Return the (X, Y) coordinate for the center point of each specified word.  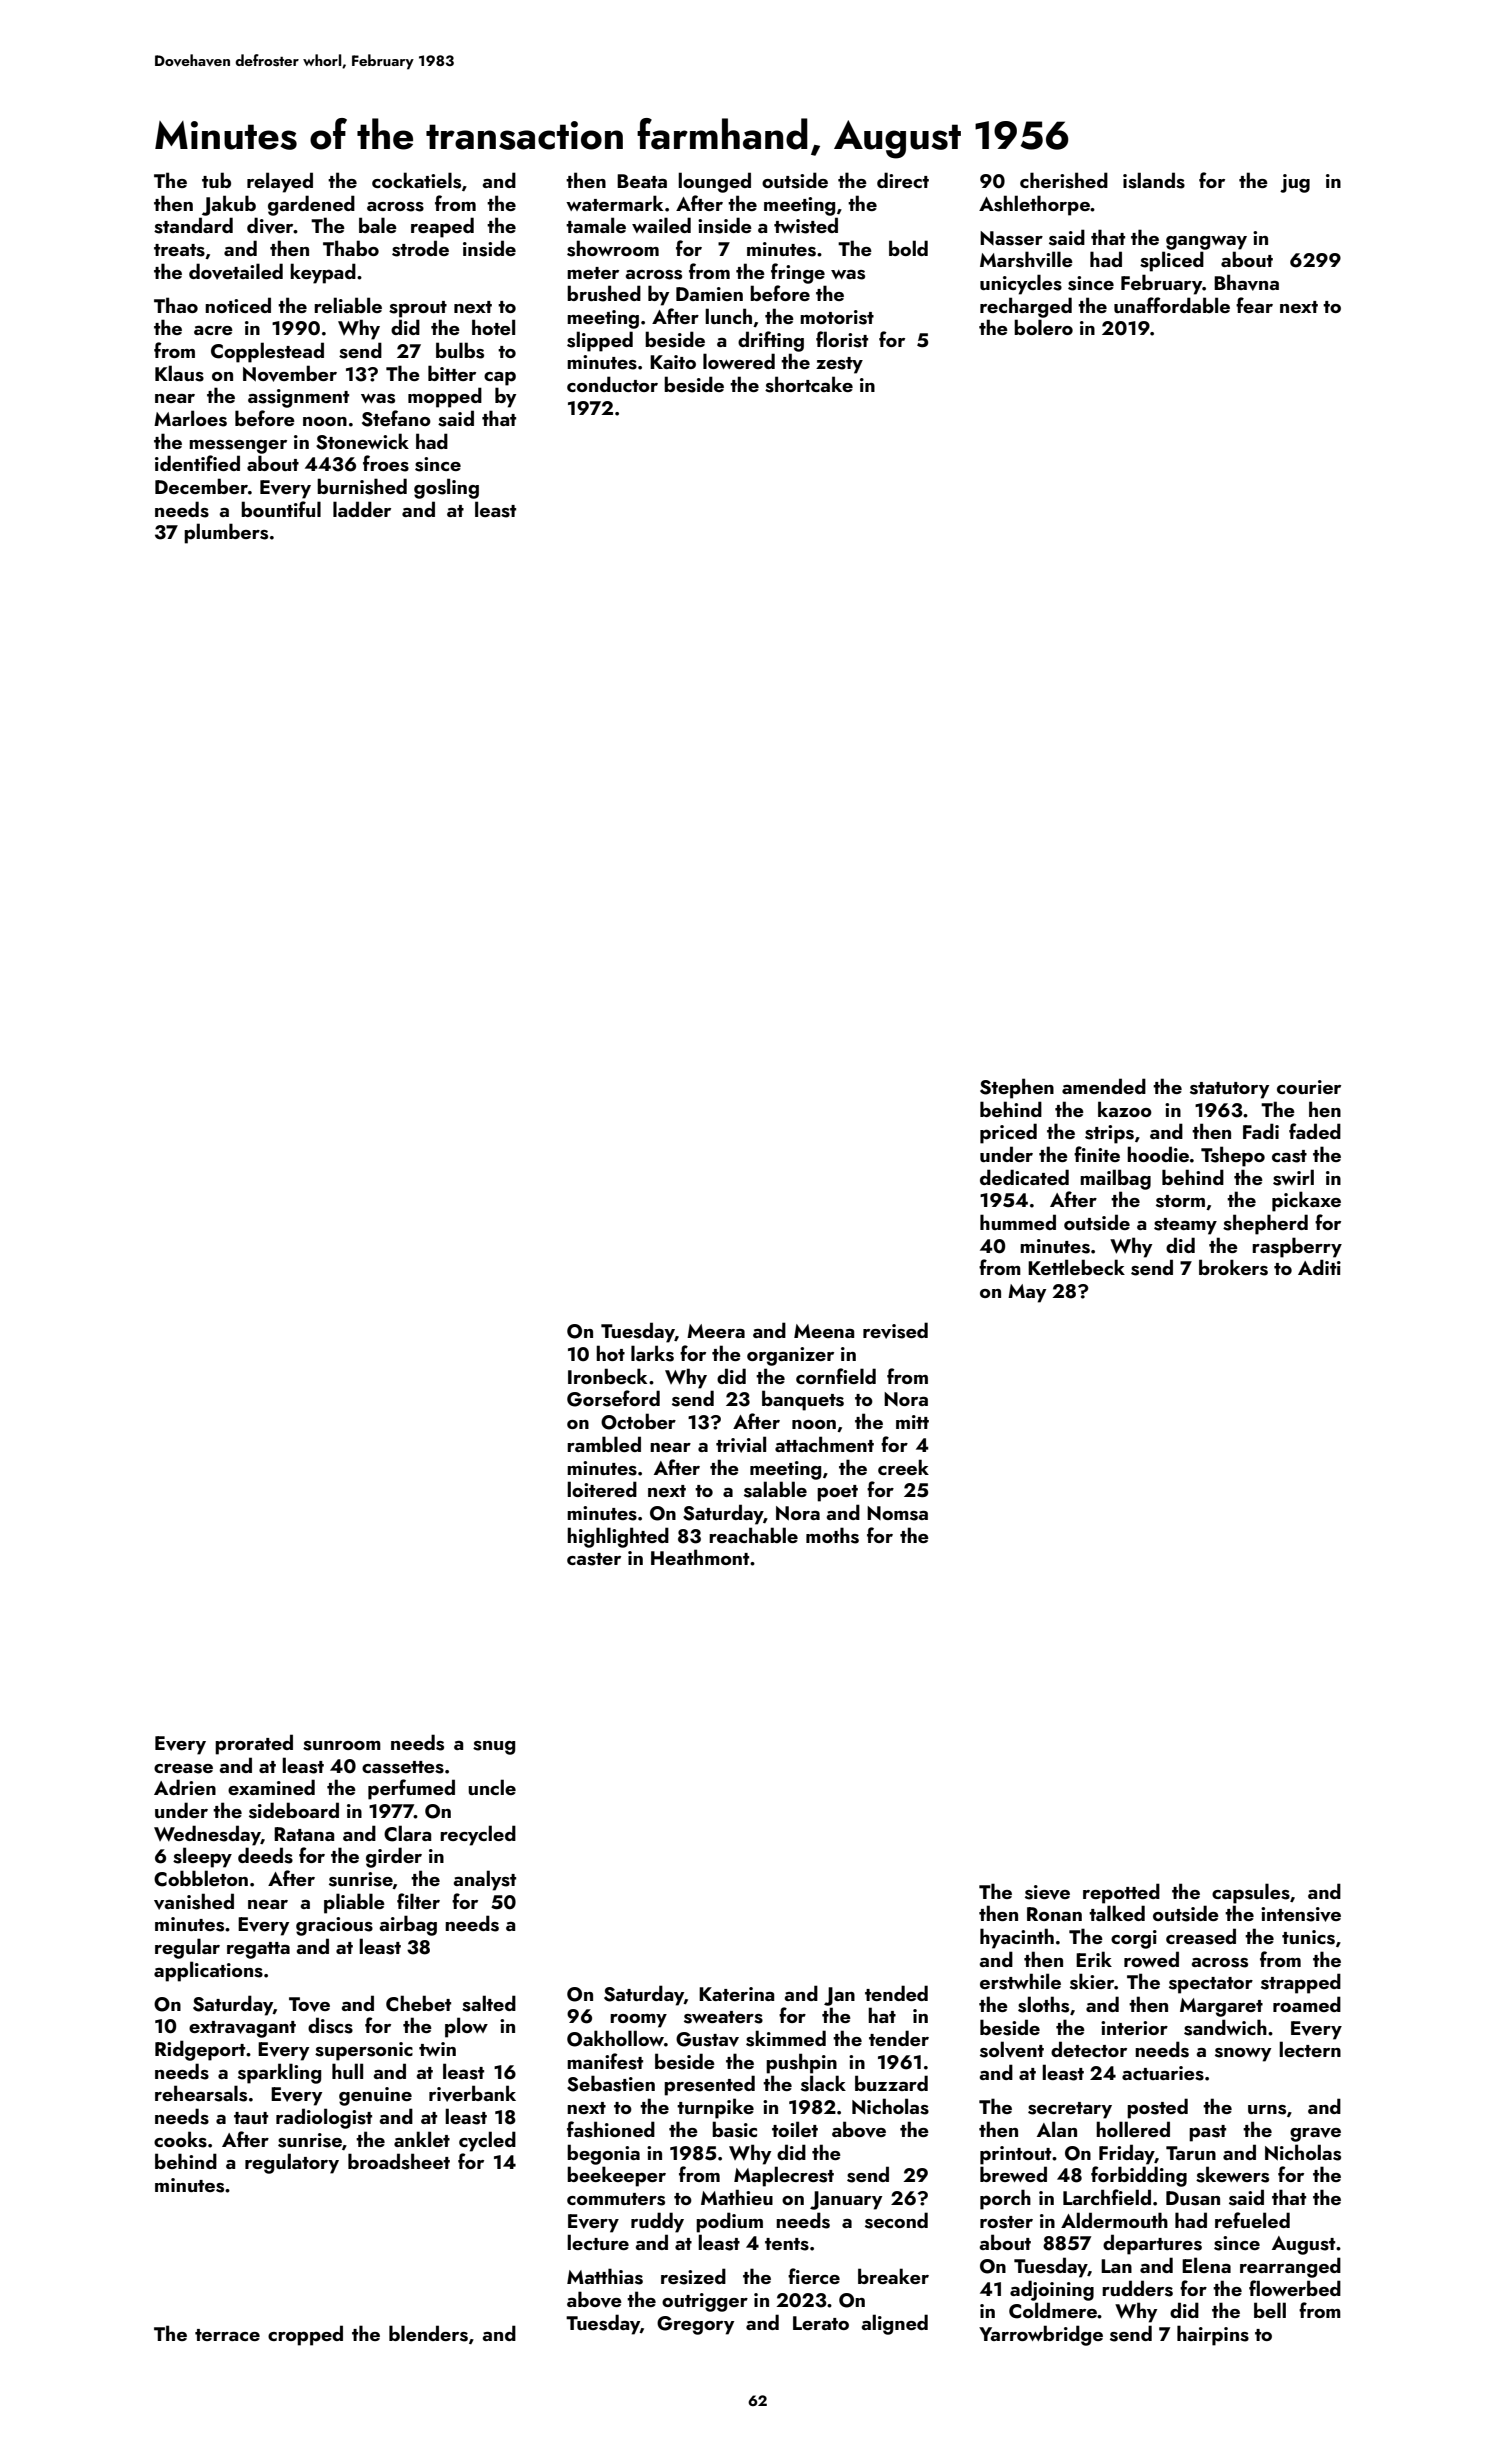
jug (1295, 183)
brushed (604, 293)
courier (1309, 1087)
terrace (227, 2335)
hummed (1018, 1222)
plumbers (226, 533)
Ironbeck (607, 1376)
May (1027, 1293)
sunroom (342, 1746)
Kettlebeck (1076, 1267)
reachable (753, 1535)
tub (216, 180)
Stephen (1017, 1088)
